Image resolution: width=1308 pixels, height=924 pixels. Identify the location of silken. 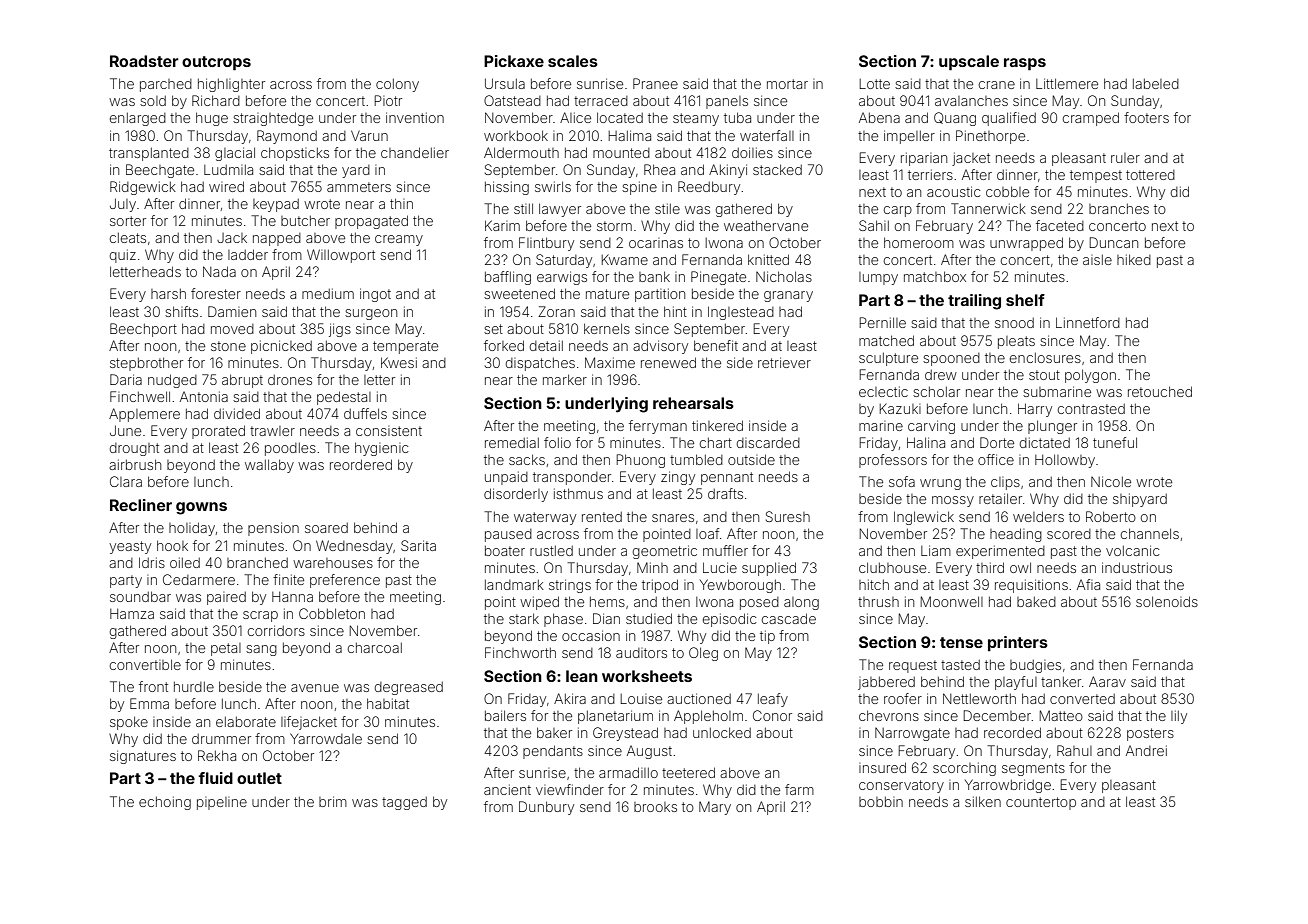
(983, 801).
